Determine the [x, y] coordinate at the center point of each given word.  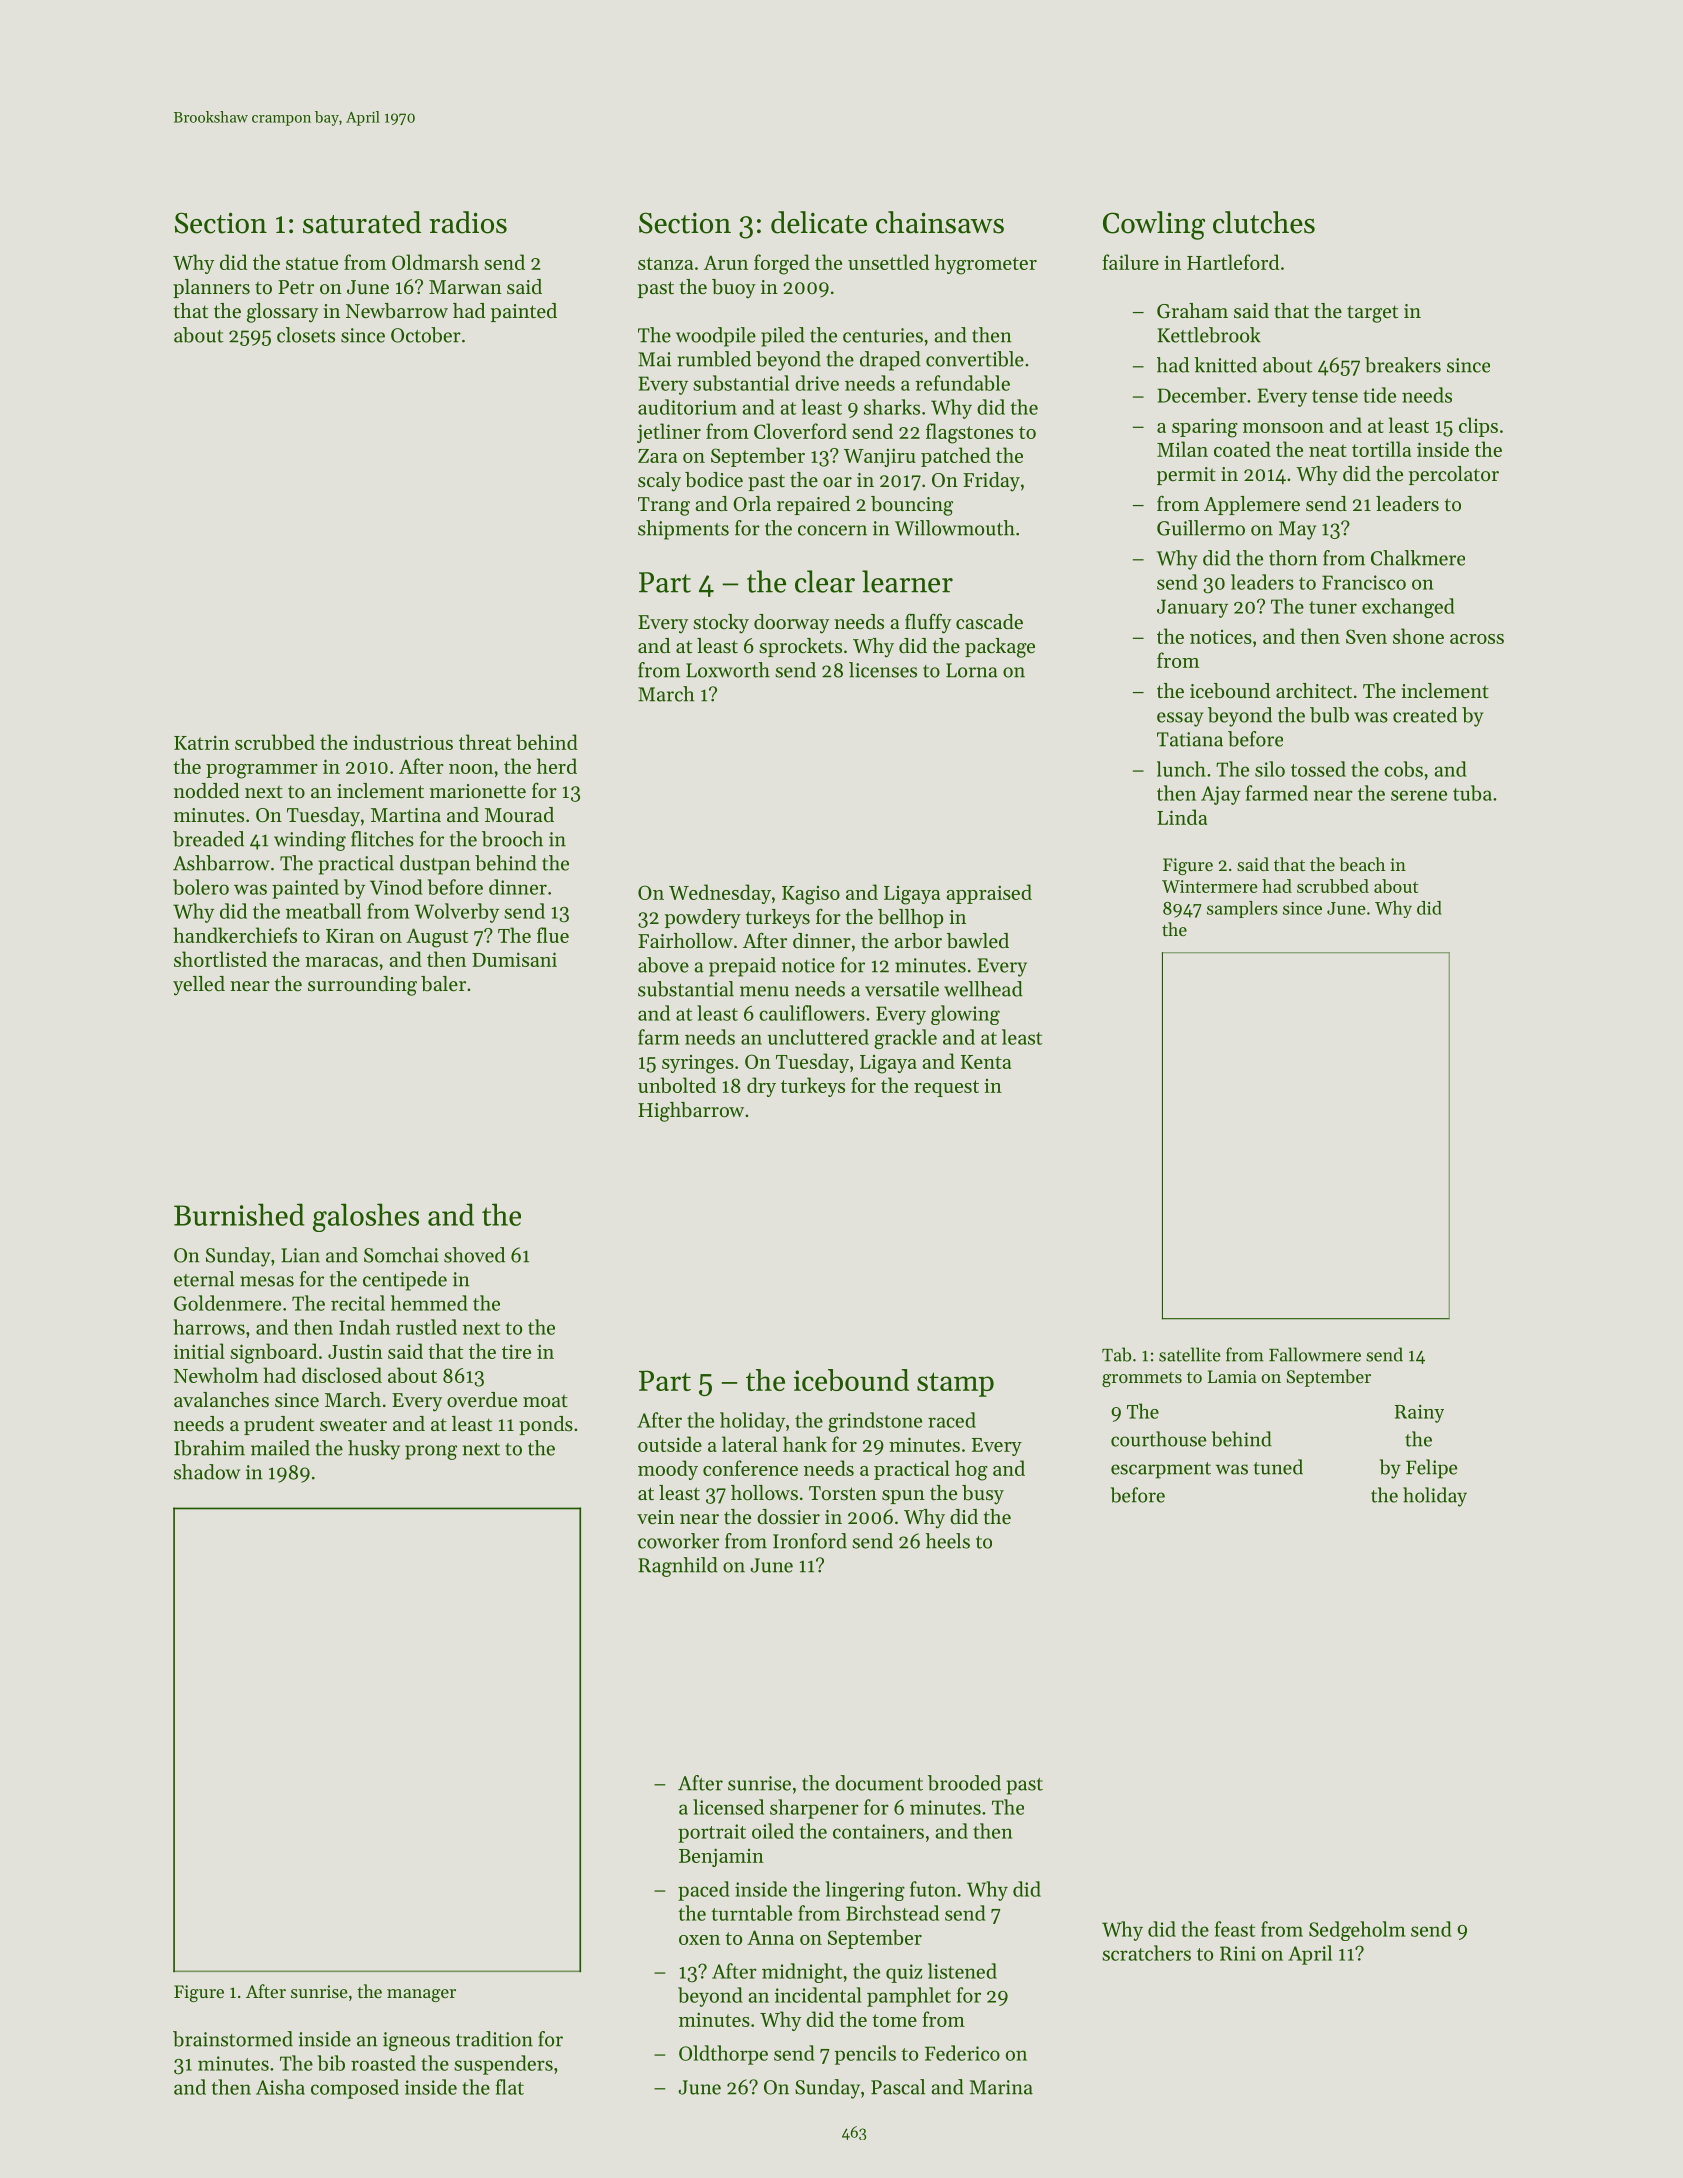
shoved [474, 1255]
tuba [1472, 793]
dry [761, 1087]
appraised [989, 894]
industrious [403, 742]
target [1372, 314]
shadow [207, 1472]
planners [211, 288]
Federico [962, 2053]
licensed [728, 1807]
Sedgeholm [1357, 1931]
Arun [726, 262]
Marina [1001, 2087]
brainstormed [233, 2039]
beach [1362, 864]
